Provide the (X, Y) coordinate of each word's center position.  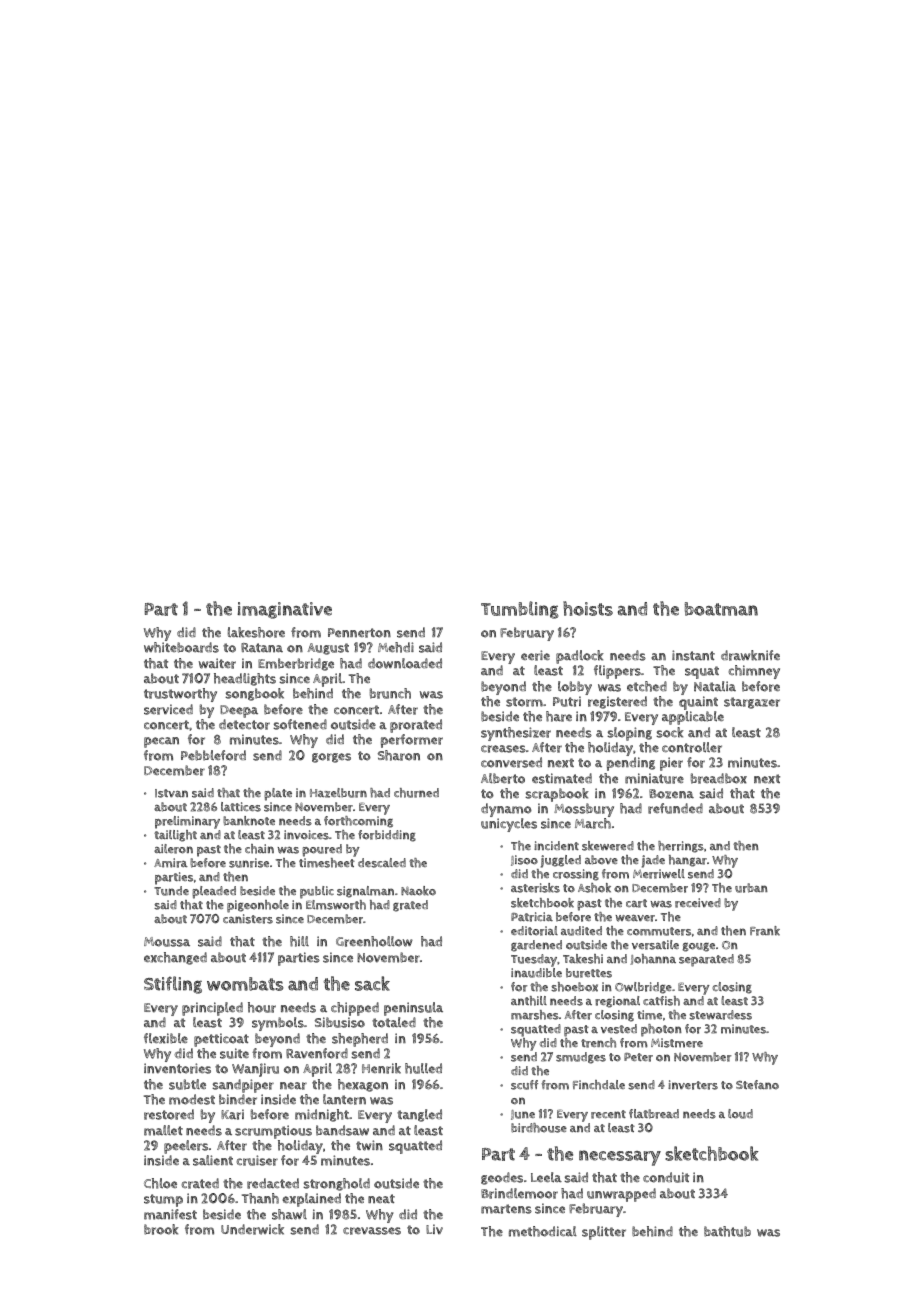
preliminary (187, 822)
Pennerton (359, 633)
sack (372, 983)
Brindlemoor (519, 1193)
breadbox (719, 778)
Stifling (173, 985)
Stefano (757, 1085)
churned (416, 793)
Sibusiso (340, 1022)
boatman (721, 609)
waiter (217, 663)
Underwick (252, 1229)
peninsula (413, 1009)
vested (619, 1029)
